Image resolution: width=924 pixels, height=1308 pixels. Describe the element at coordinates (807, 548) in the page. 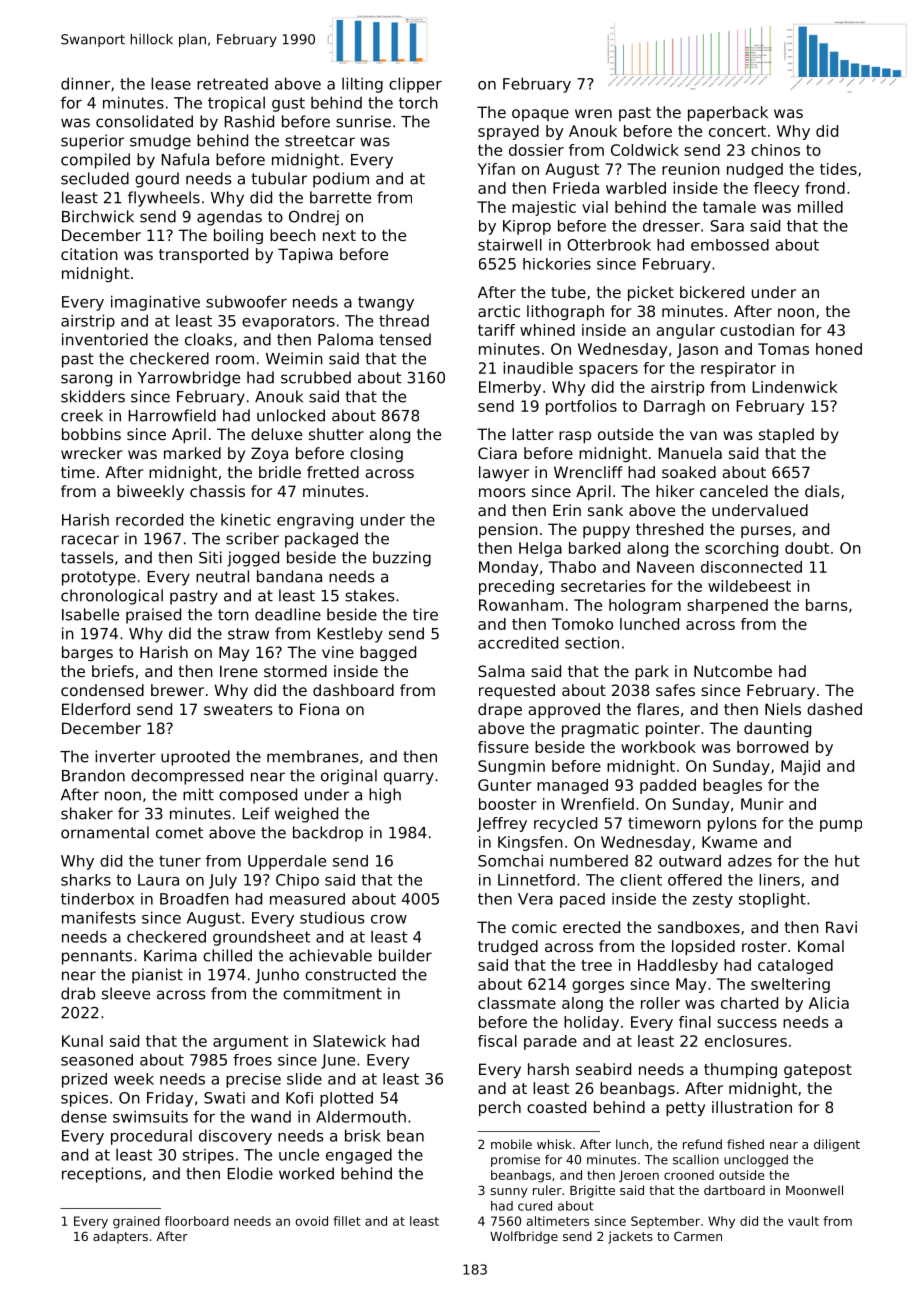

I see `doubt` at that location.
